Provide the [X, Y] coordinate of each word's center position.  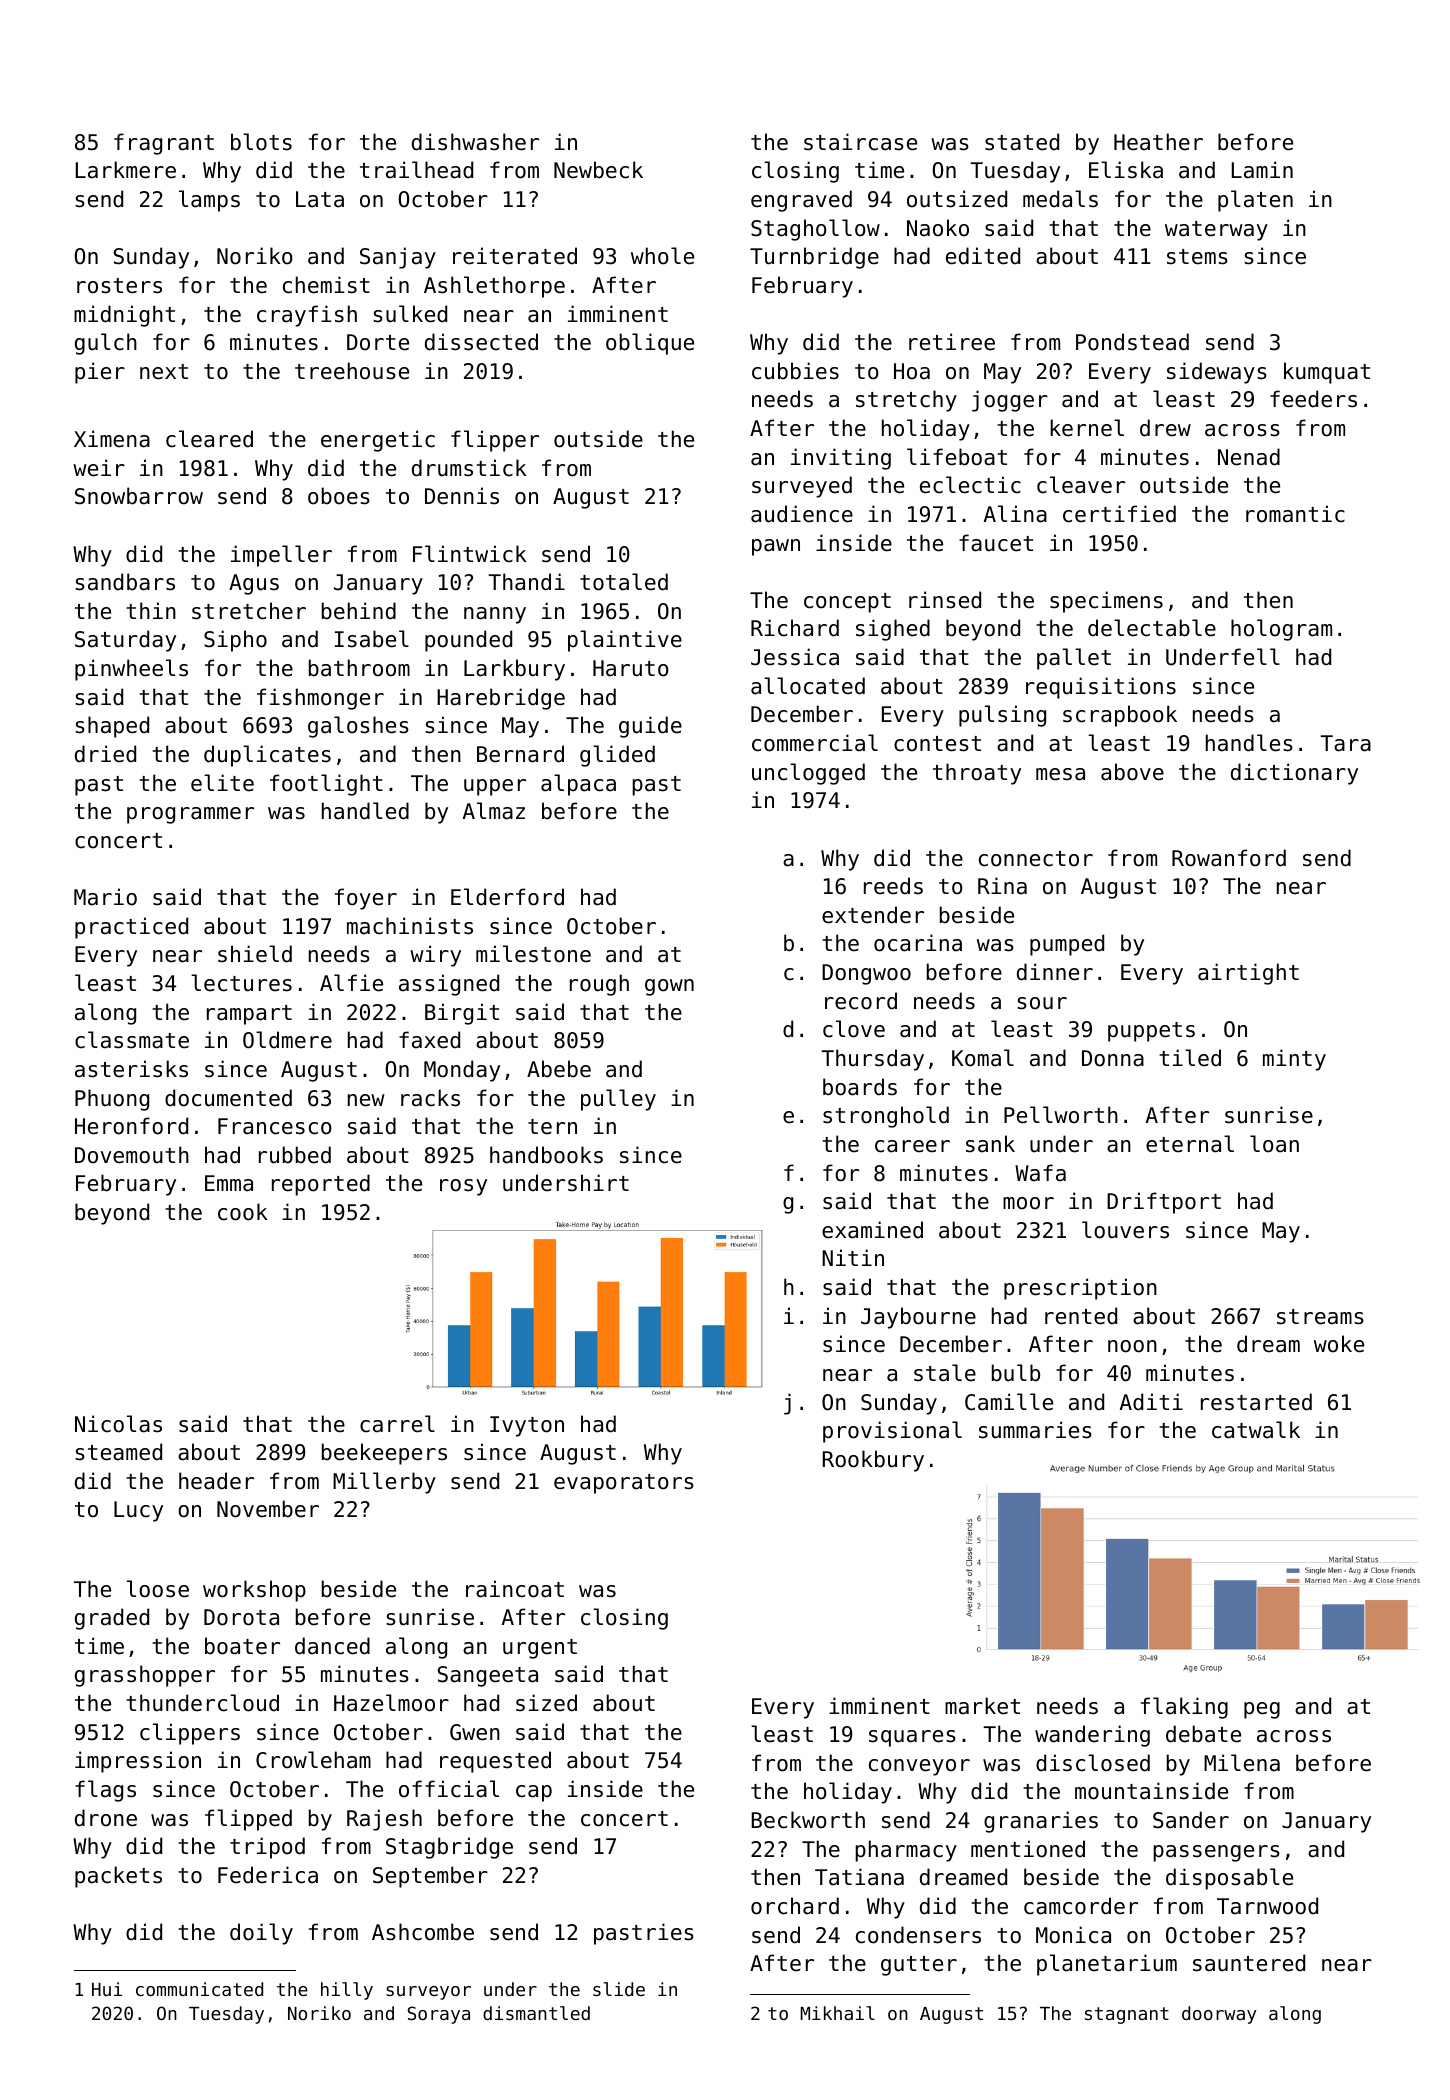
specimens [1106, 602]
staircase [860, 142]
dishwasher [475, 142]
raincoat [515, 1589]
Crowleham [313, 1760]
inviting [841, 459]
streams [1320, 1317]
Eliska [1126, 170]
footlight [326, 785]
